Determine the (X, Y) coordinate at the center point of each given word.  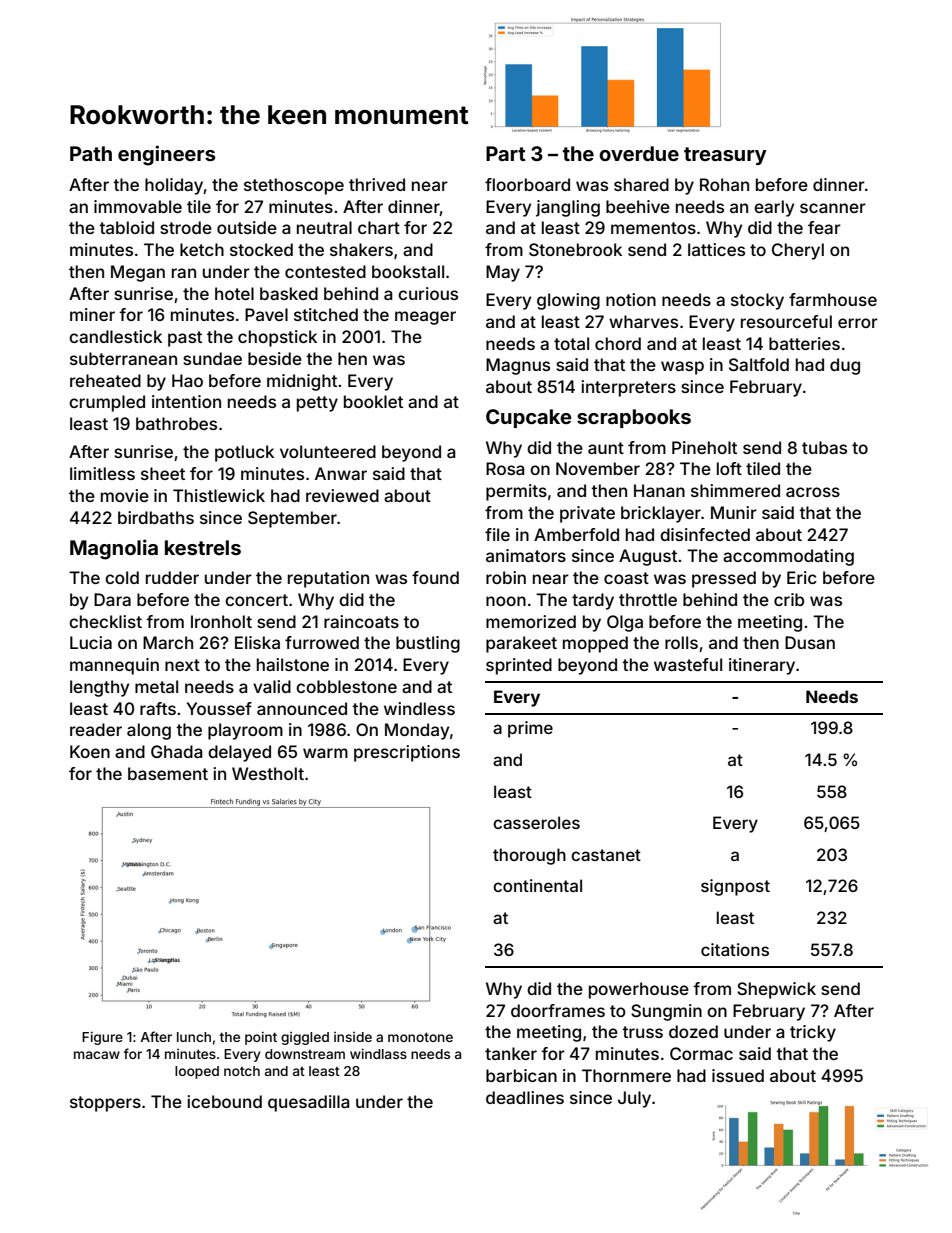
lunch (194, 1037)
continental (537, 885)
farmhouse (833, 299)
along (149, 731)
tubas (824, 447)
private (587, 514)
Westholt (268, 773)
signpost (735, 887)
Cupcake (529, 418)
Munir (734, 512)
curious (428, 293)
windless (419, 708)
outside (247, 227)
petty (317, 404)
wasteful (688, 664)
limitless (102, 473)
